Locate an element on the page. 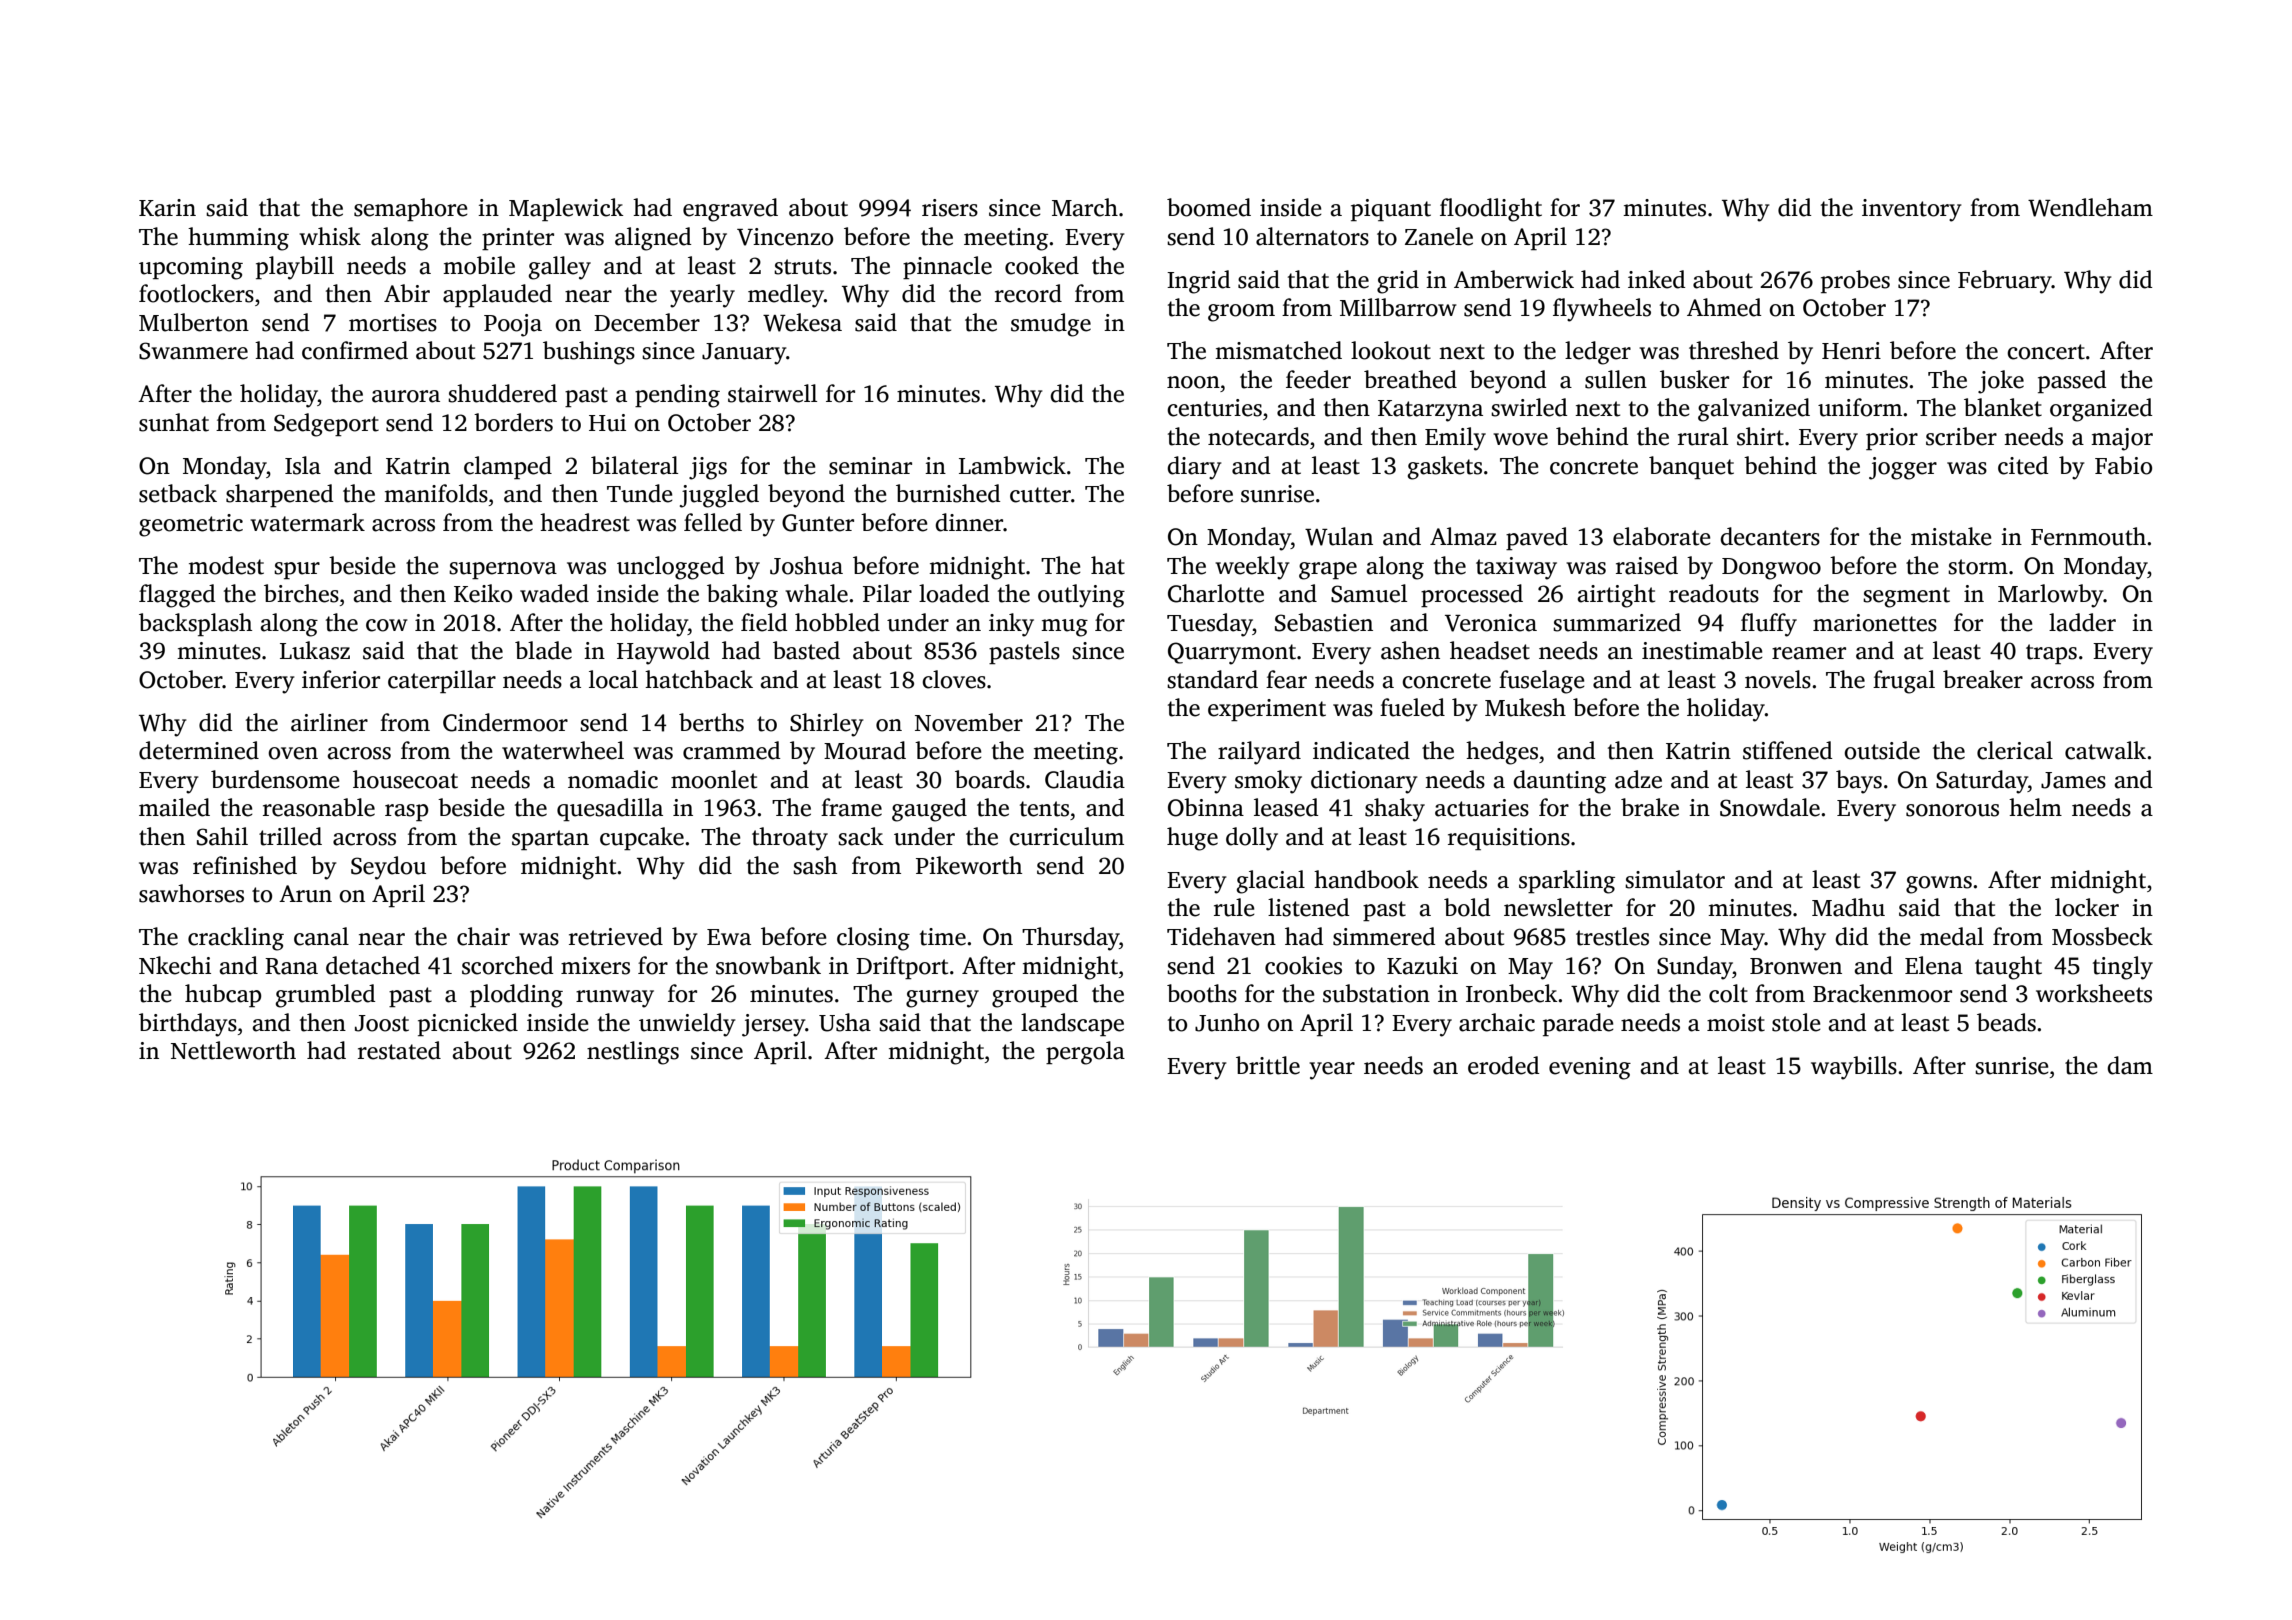  restated is located at coordinates (399, 1050).
